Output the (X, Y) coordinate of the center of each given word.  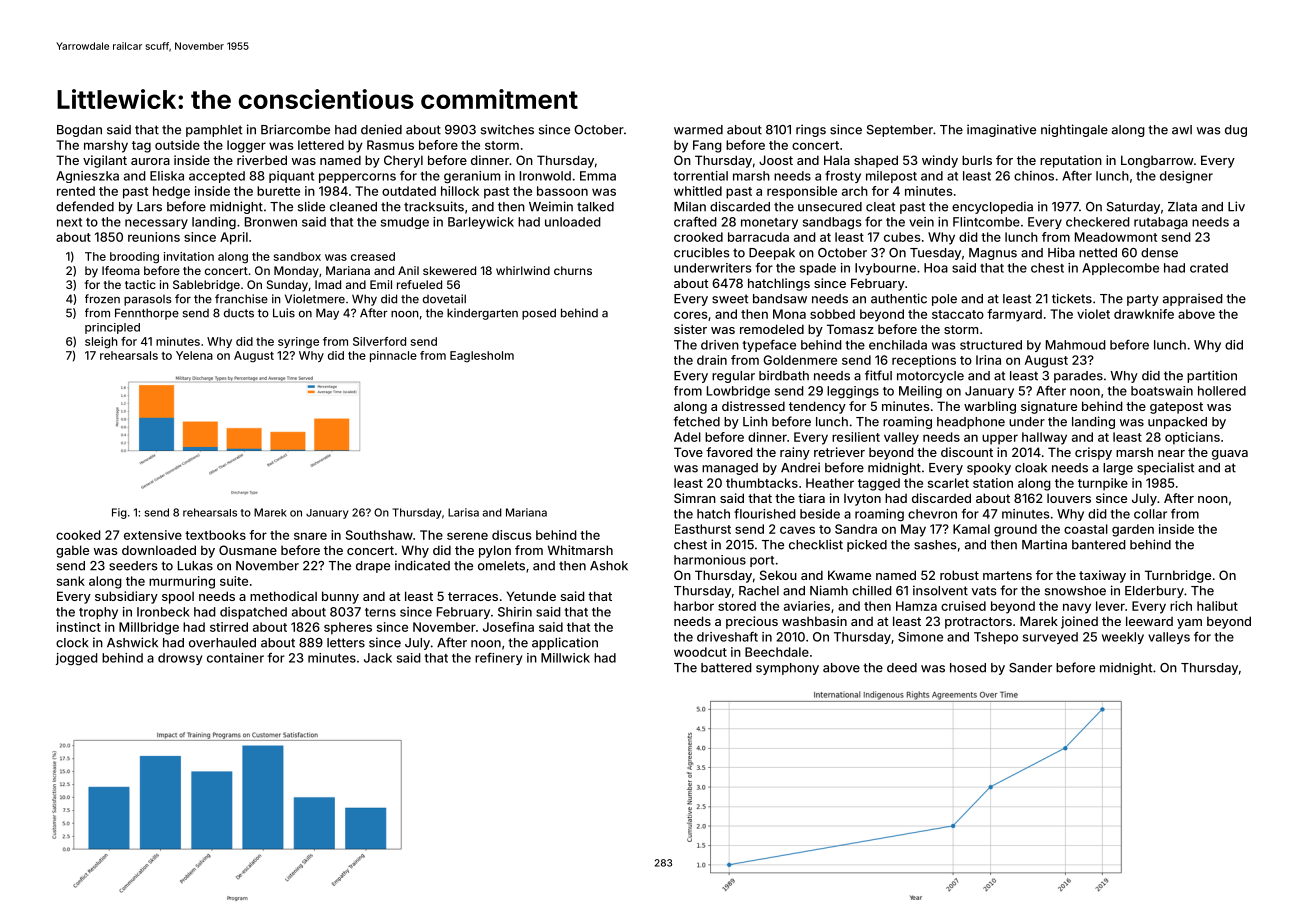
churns (573, 270)
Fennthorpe (147, 314)
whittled (698, 191)
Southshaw (379, 535)
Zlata (1182, 207)
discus (512, 535)
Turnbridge (1178, 576)
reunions (154, 237)
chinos (1034, 176)
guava (1230, 455)
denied (381, 129)
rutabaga (1161, 223)
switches (507, 129)
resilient (856, 437)
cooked (78, 535)
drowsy (180, 659)
